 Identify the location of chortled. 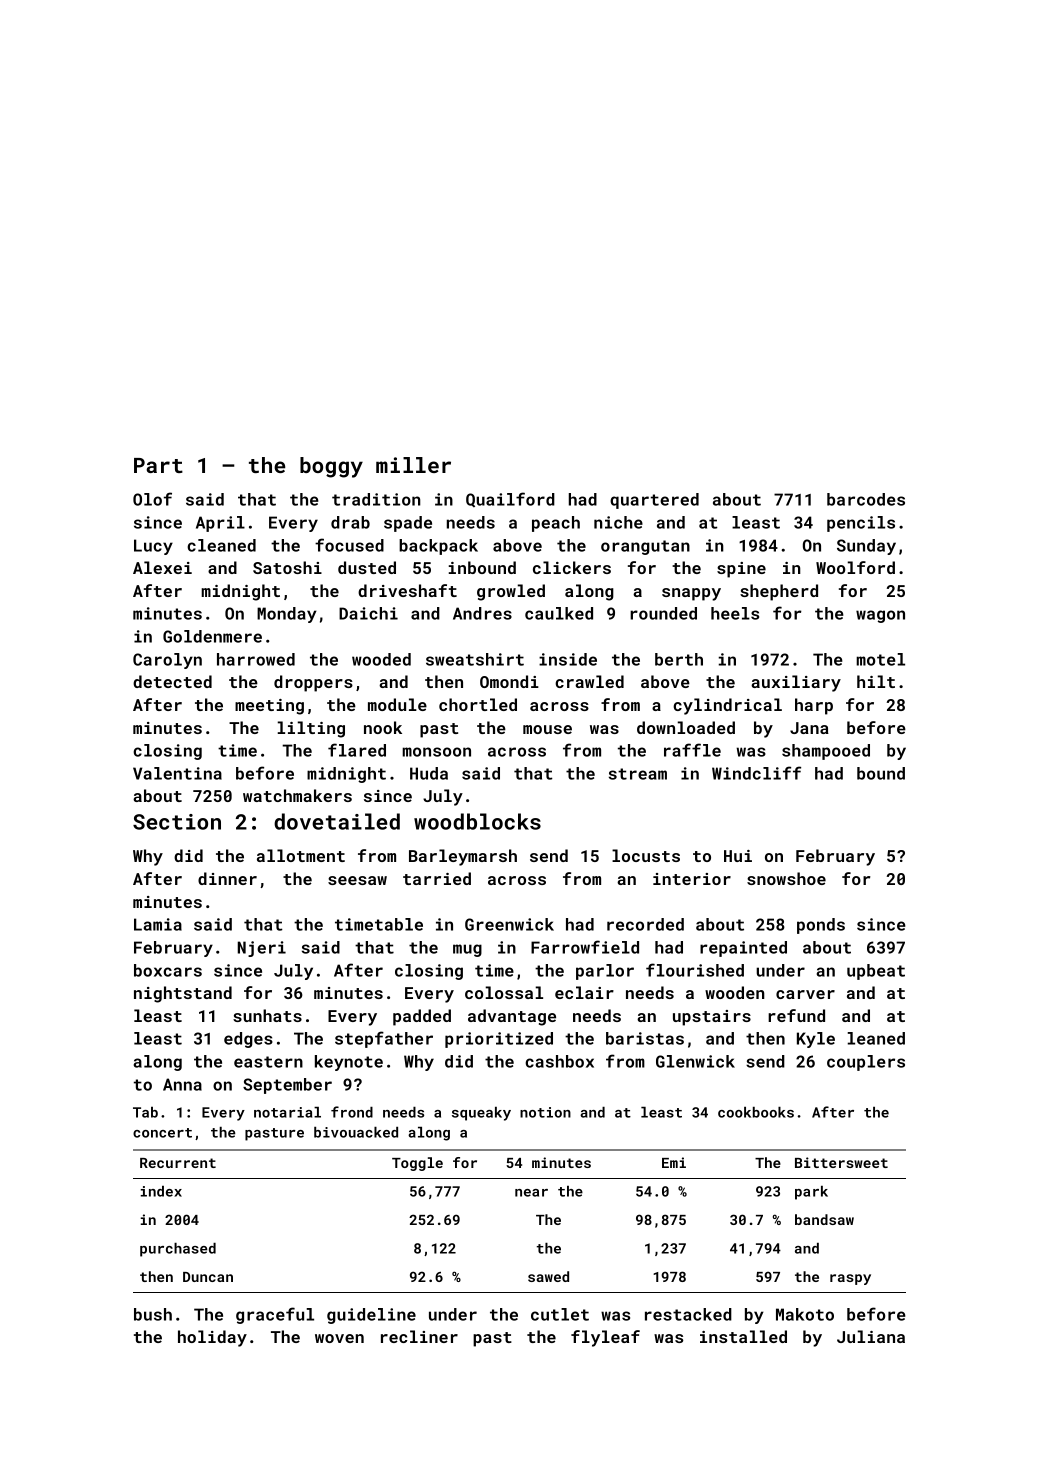
(478, 704).
